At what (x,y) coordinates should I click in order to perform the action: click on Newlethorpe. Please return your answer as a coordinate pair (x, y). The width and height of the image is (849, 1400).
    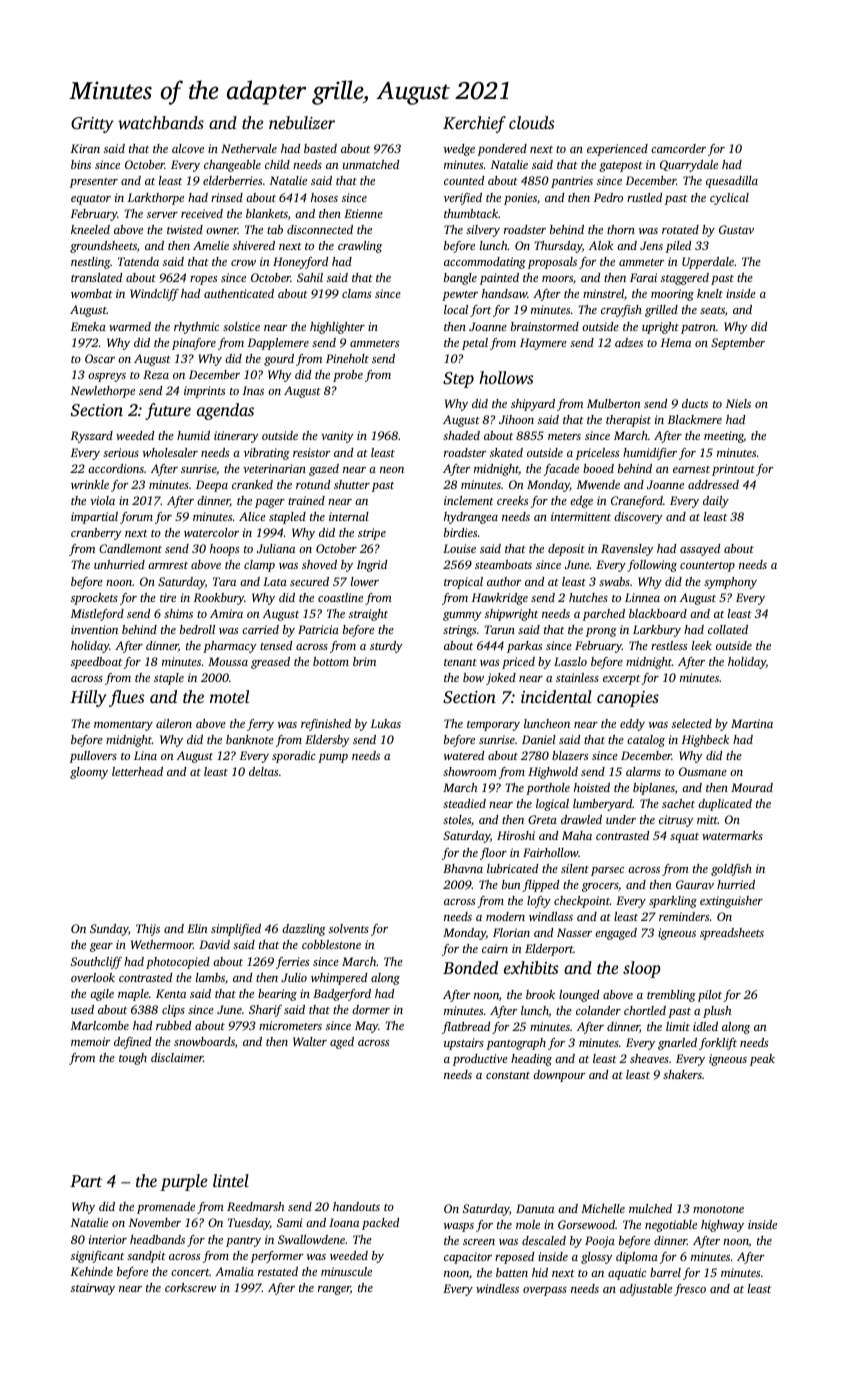
    Looking at the image, I should click on (103, 392).
